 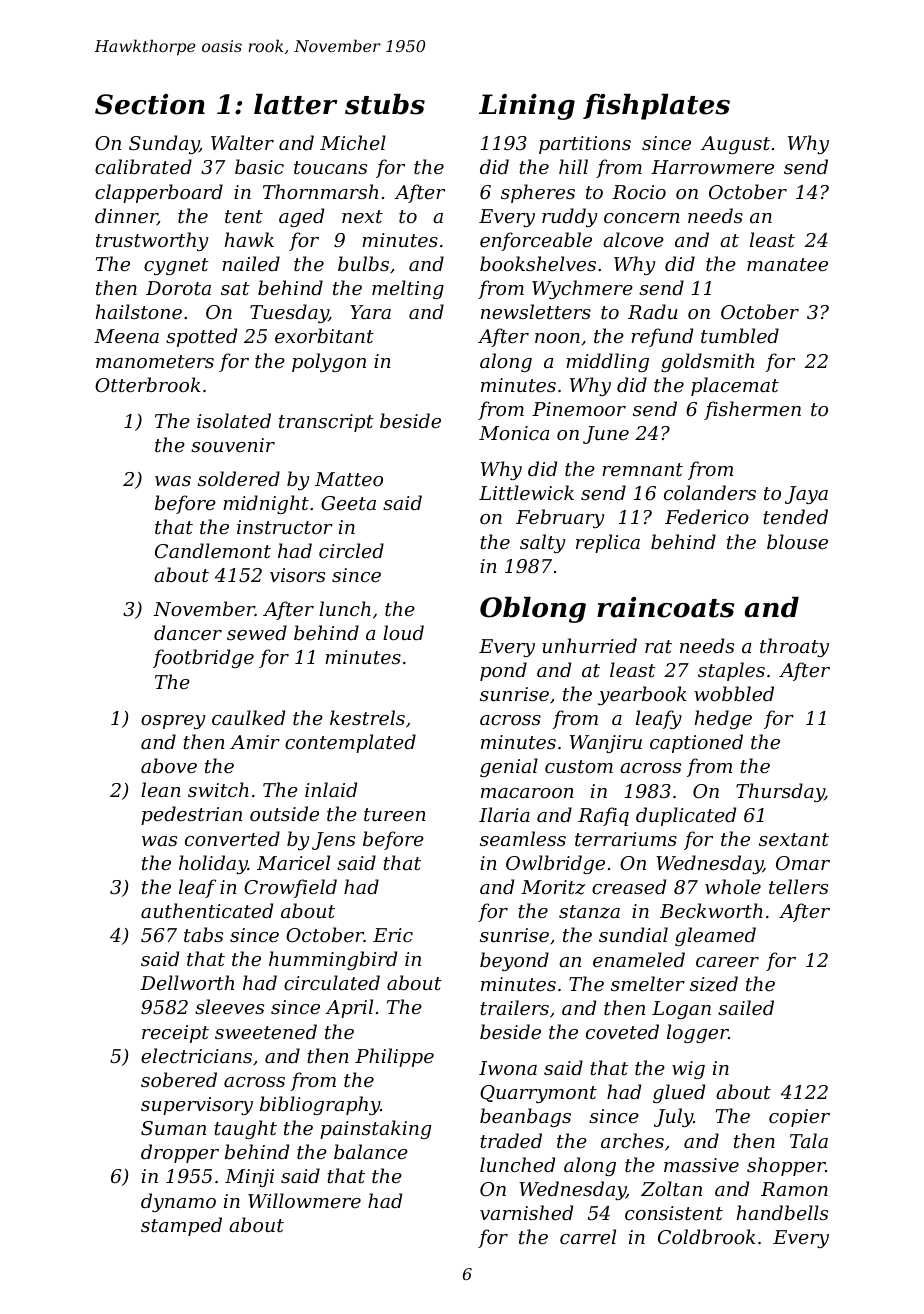 I want to click on nailed, so click(x=251, y=263).
